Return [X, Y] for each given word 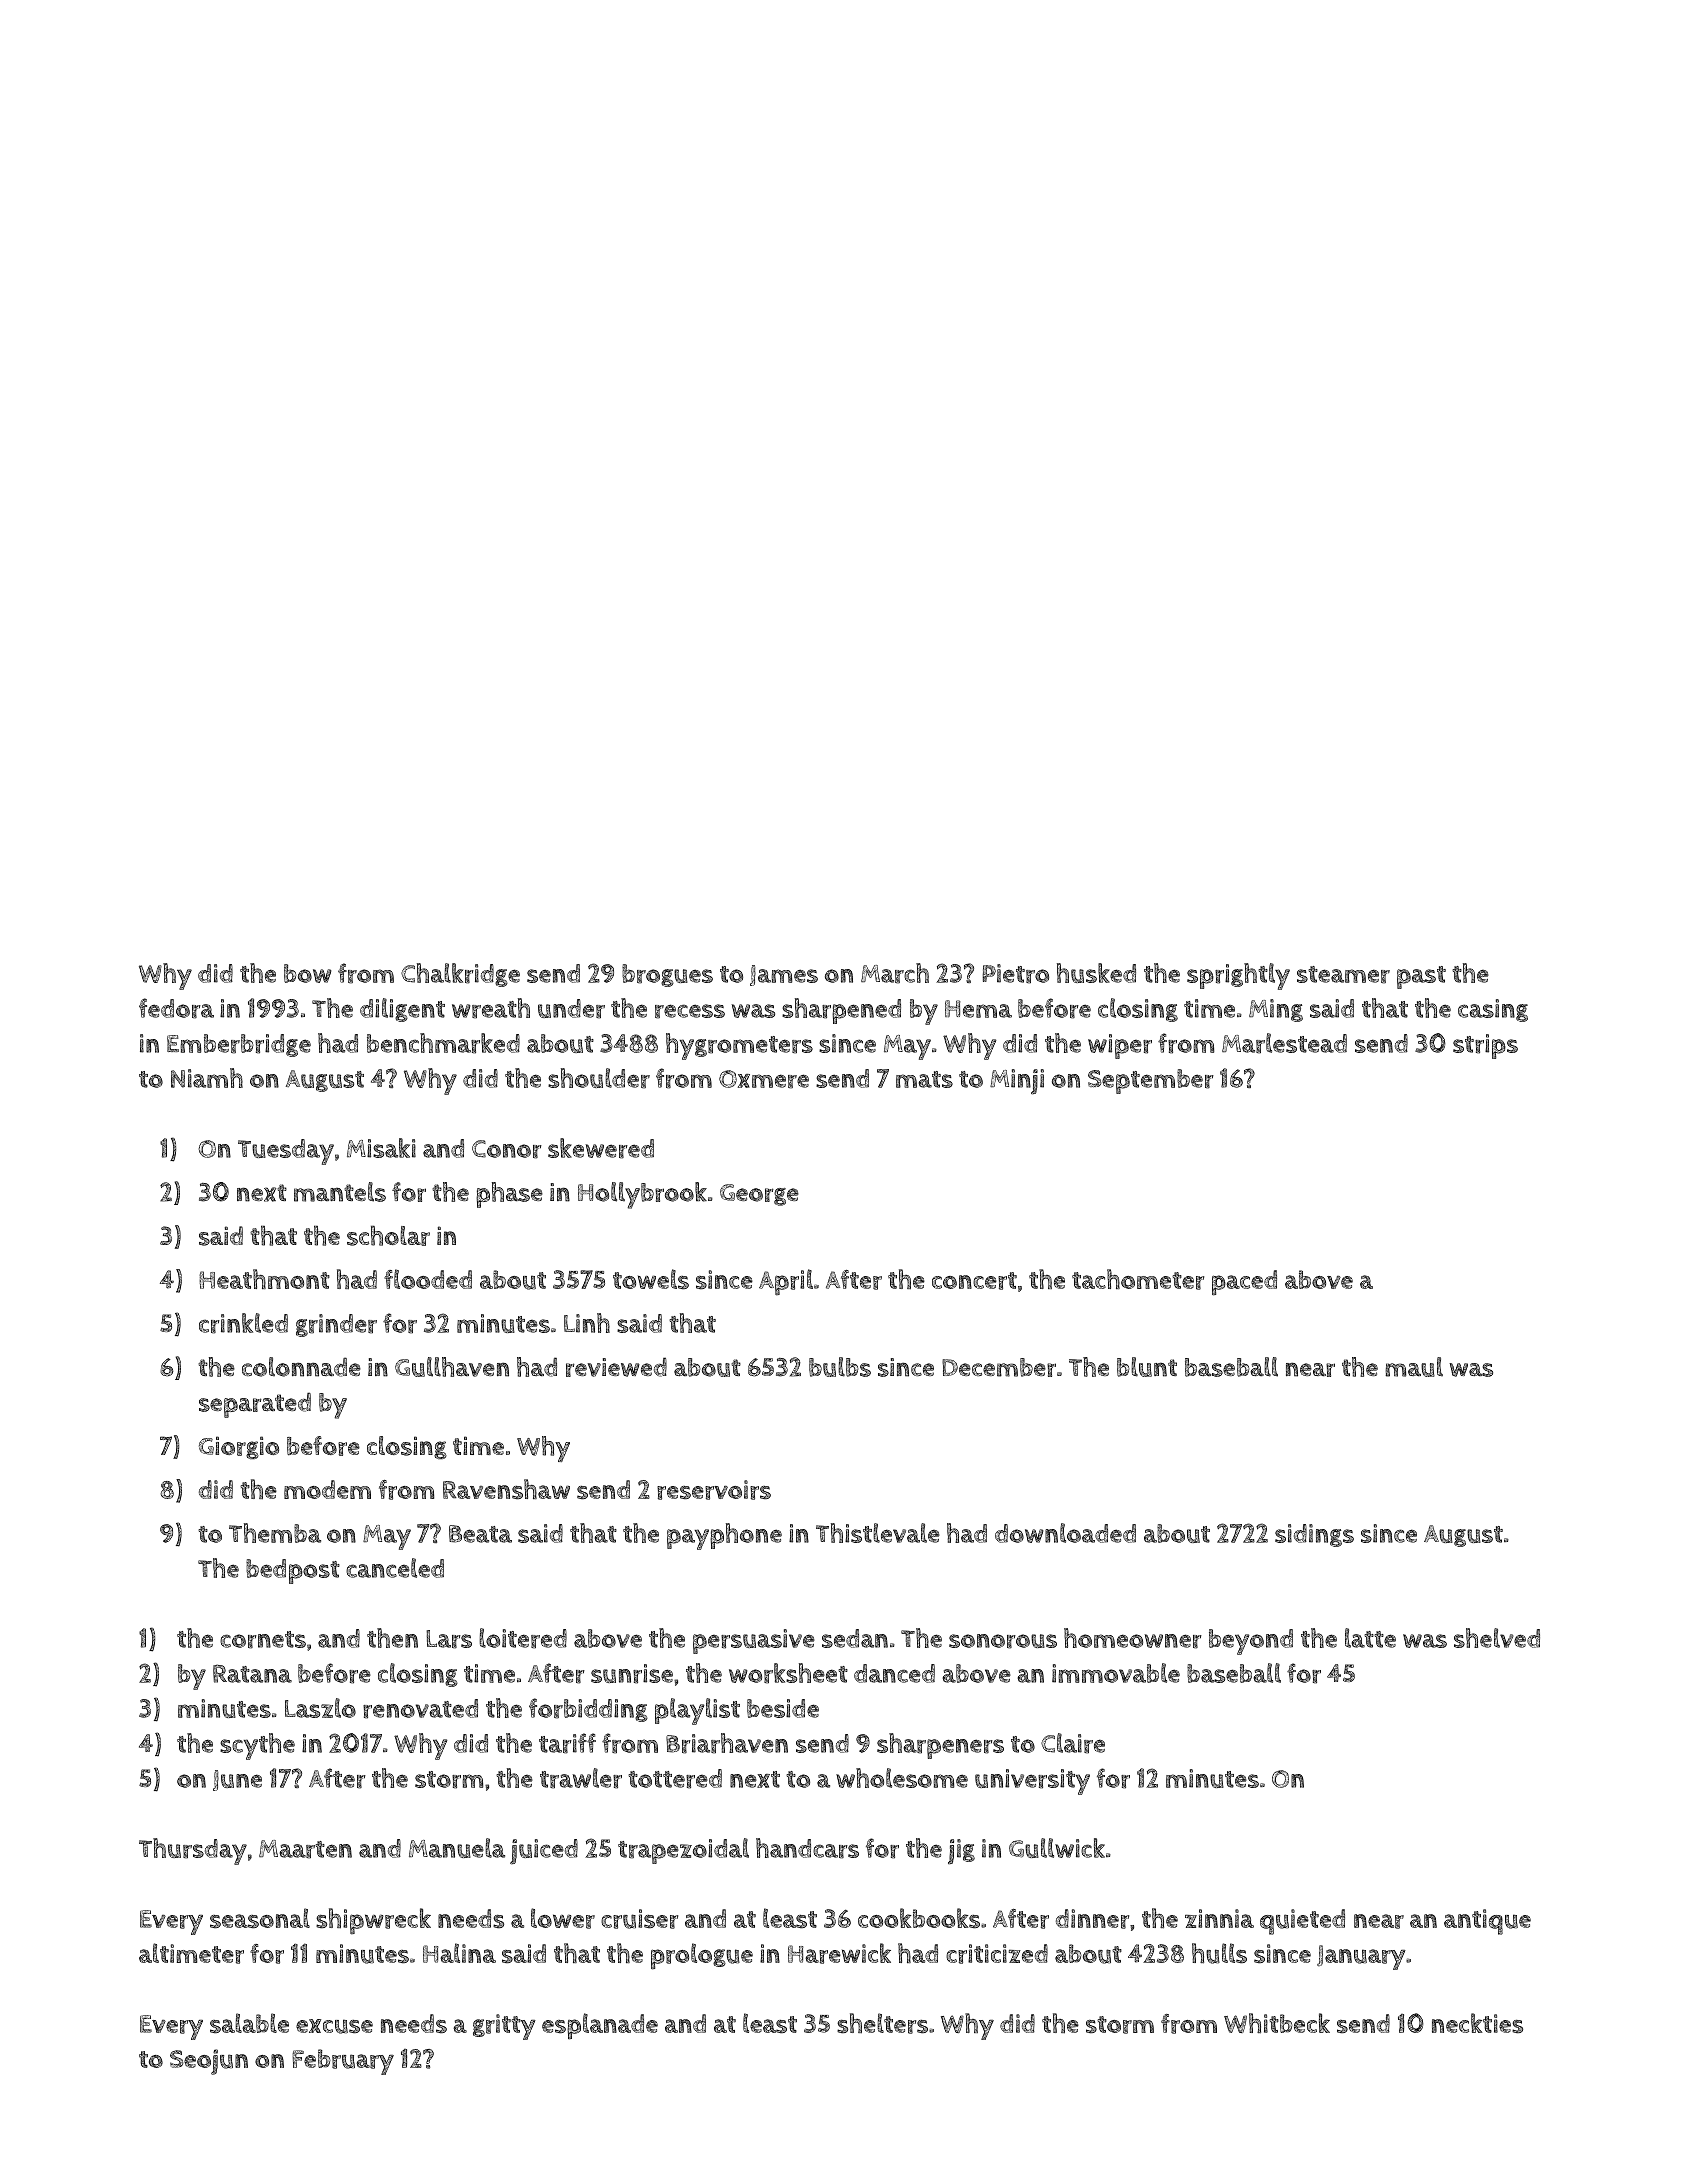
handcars [807, 1848]
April [786, 1282]
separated [255, 1405]
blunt [1147, 1367]
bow [307, 973]
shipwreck [373, 1921]
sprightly [1238, 976]
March [895, 973]
